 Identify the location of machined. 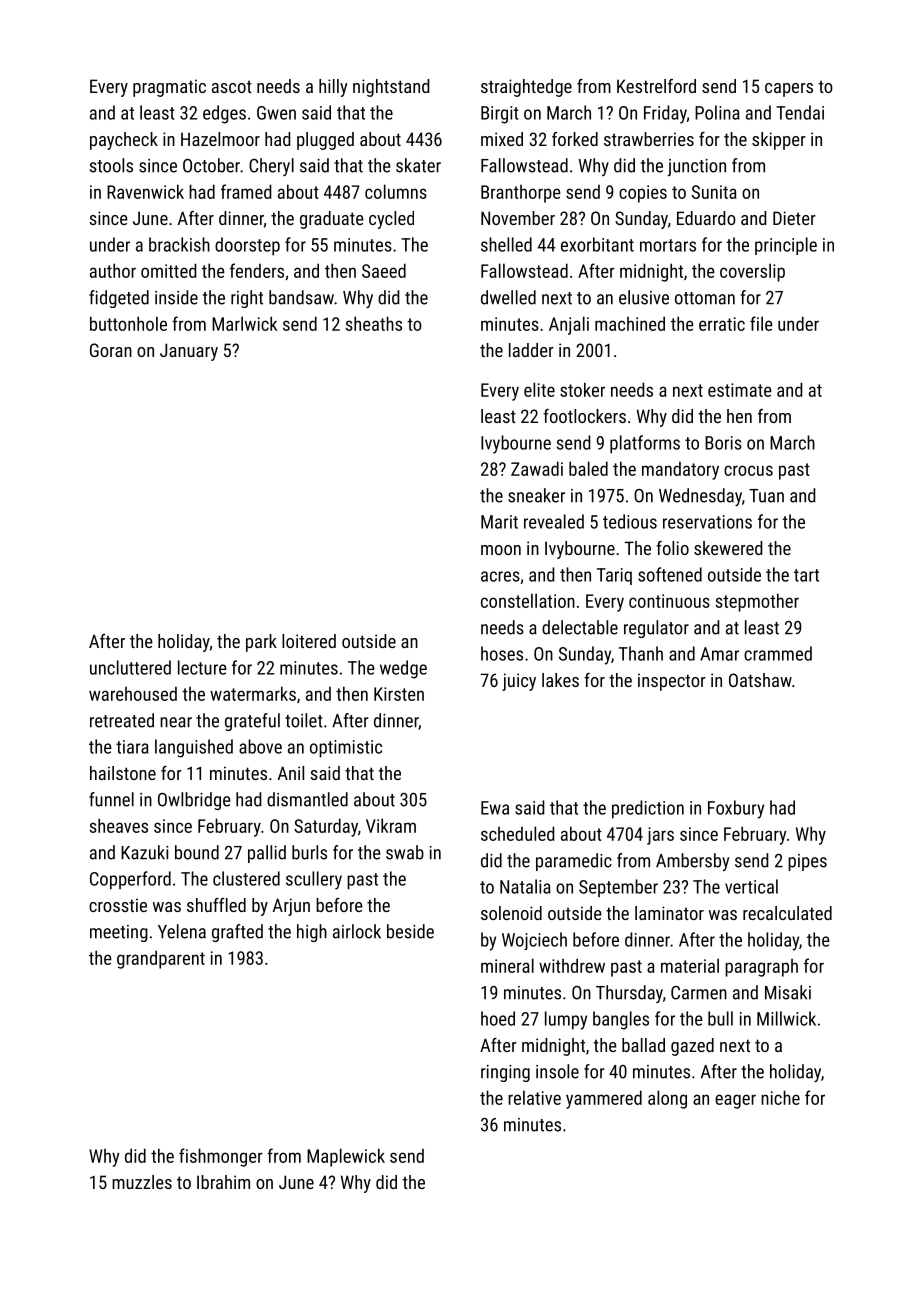
(630, 323).
